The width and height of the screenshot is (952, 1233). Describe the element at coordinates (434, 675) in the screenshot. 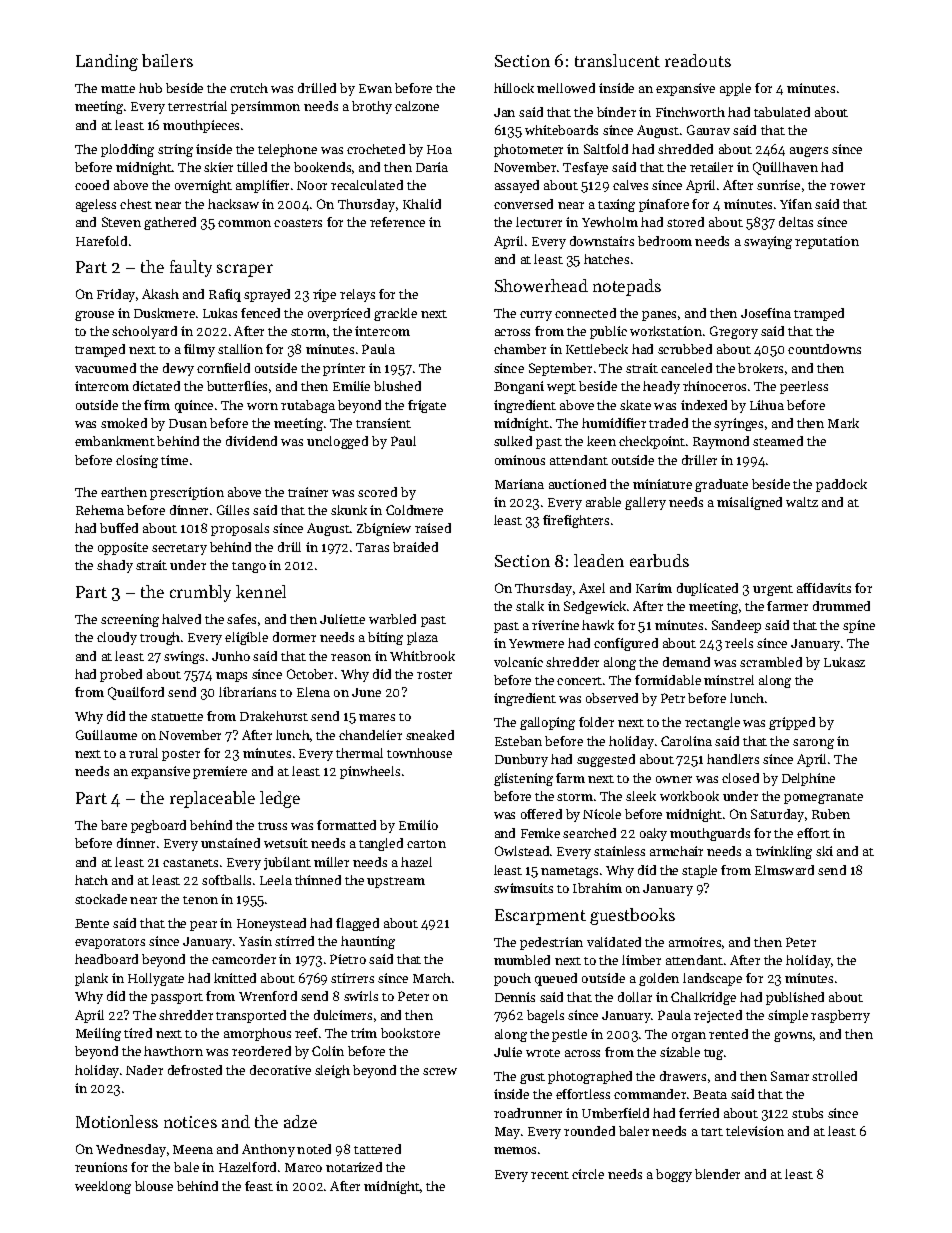

I see `roster` at that location.
